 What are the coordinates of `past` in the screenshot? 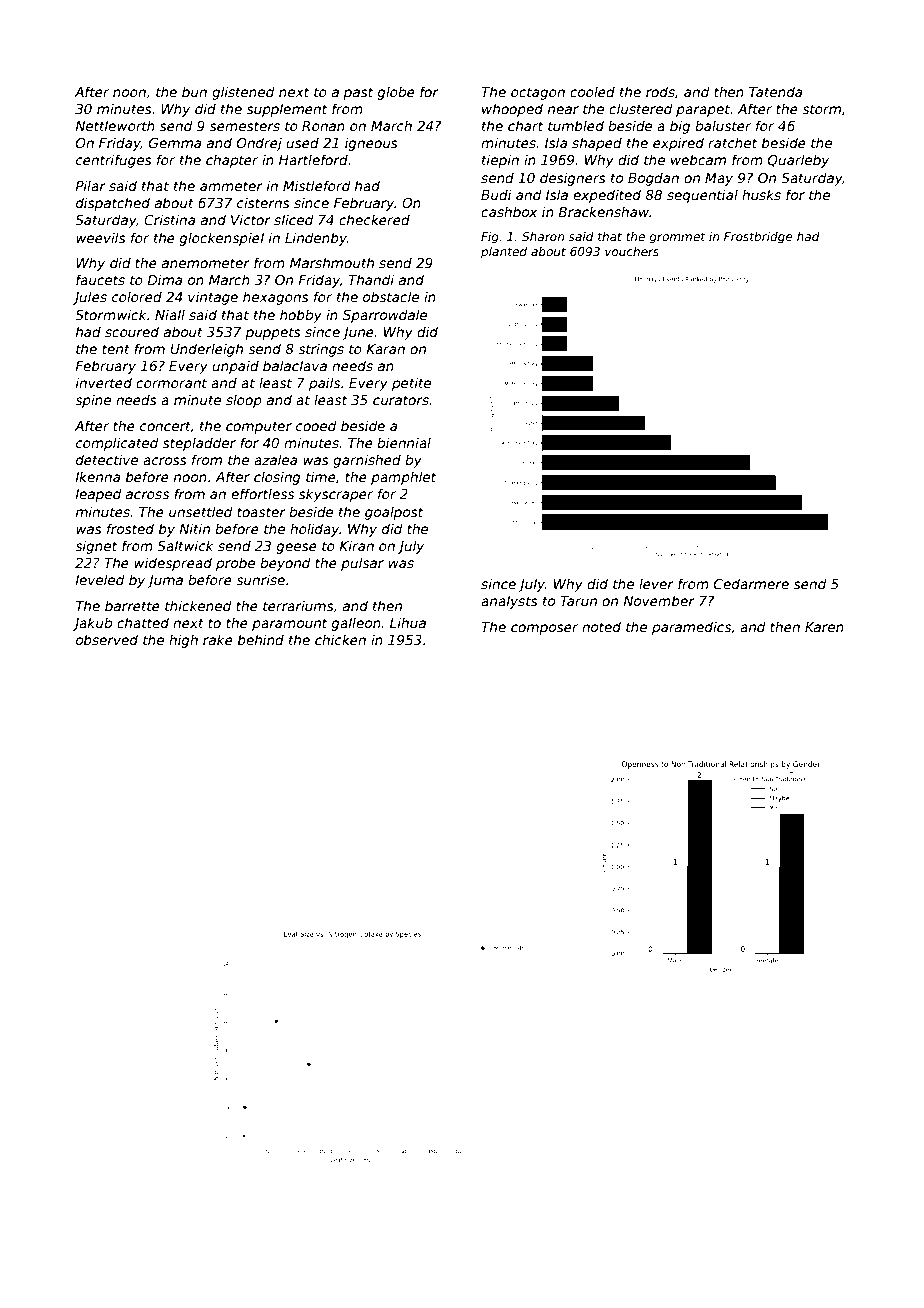 It's located at (358, 93).
